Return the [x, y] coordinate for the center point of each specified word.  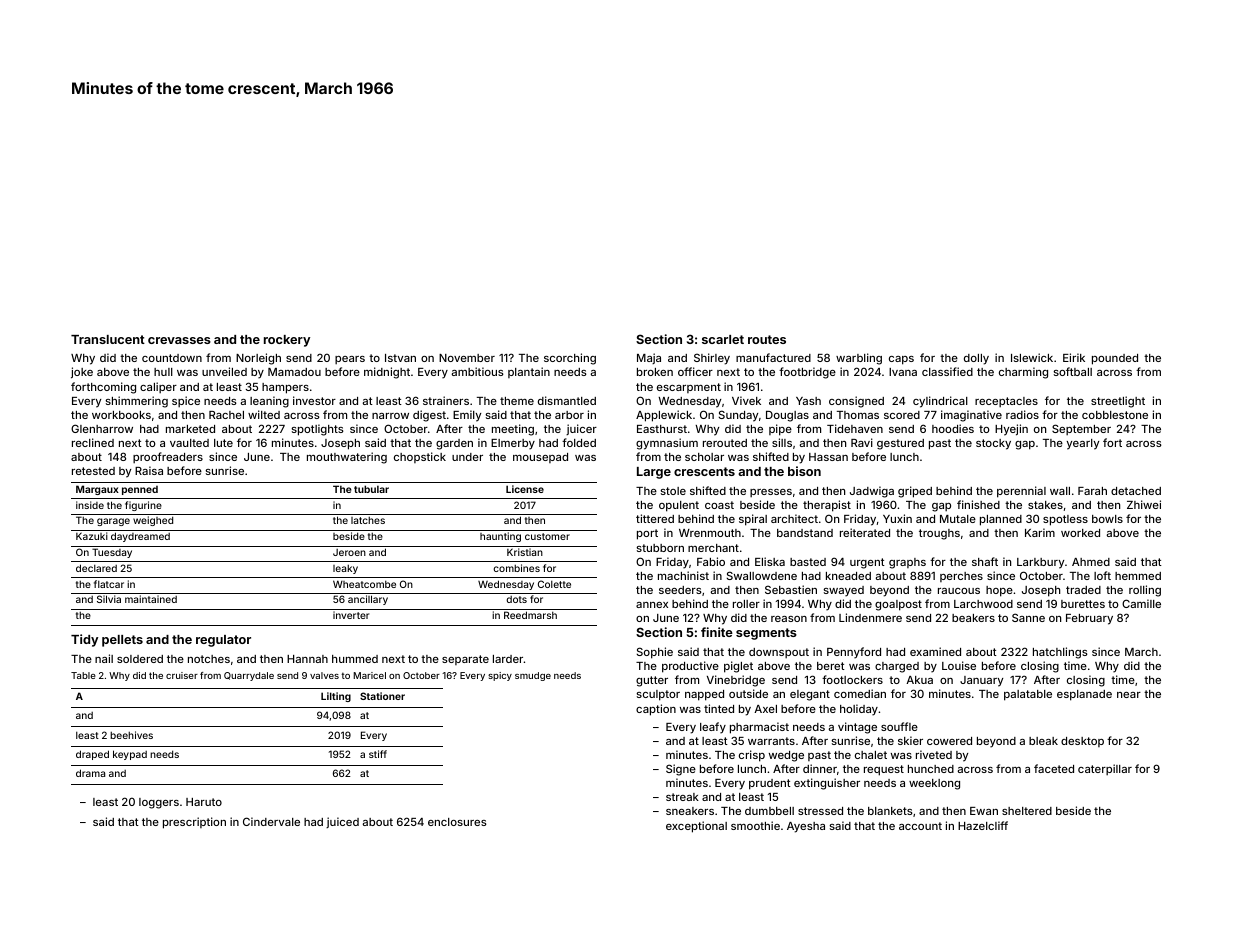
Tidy [84, 640]
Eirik [1074, 357]
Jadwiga [872, 492]
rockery [287, 341]
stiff [378, 754]
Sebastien [791, 589]
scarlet [723, 339]
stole [673, 491]
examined [935, 651]
